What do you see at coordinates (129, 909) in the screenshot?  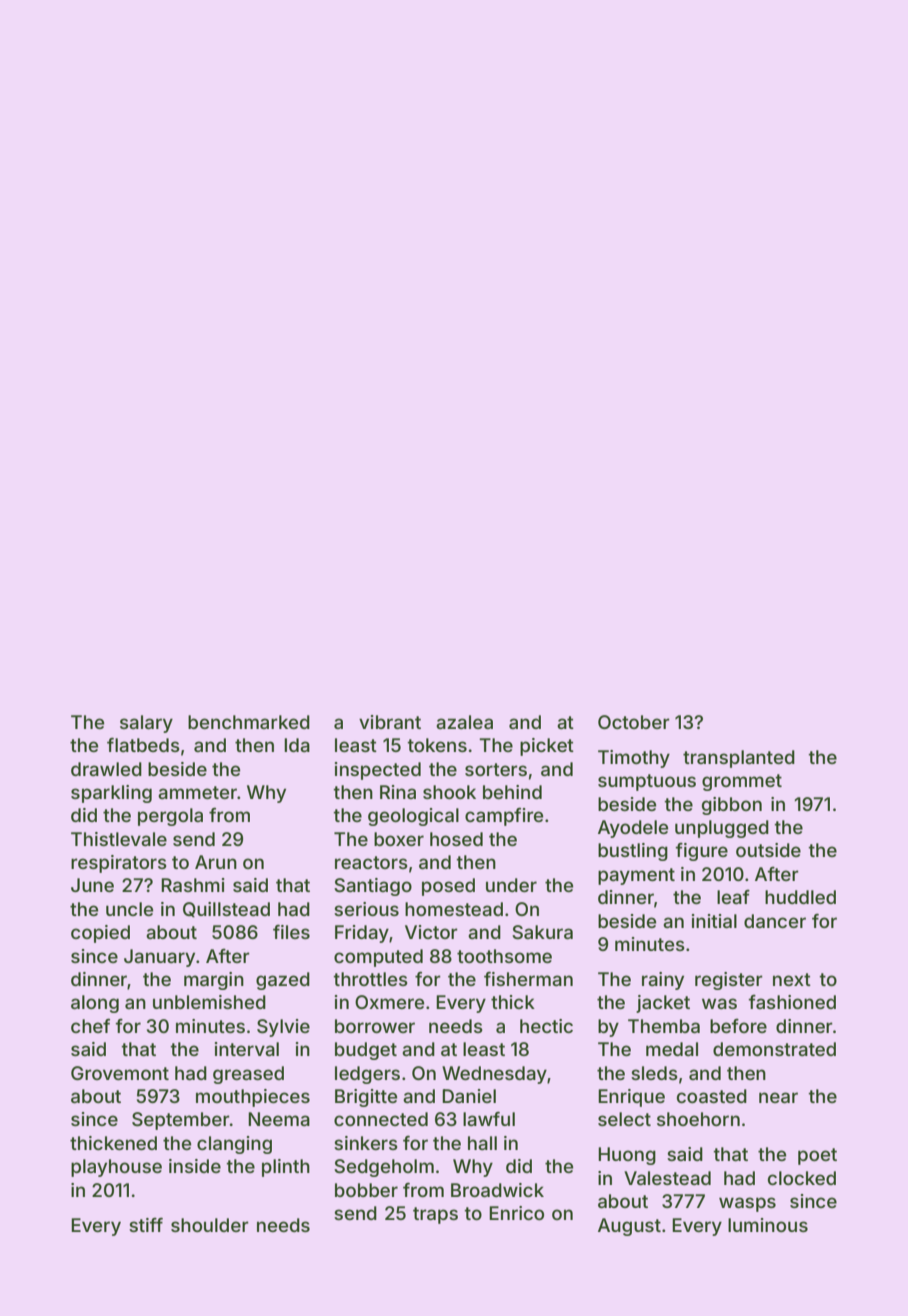 I see `uncle` at bounding box center [129, 909].
